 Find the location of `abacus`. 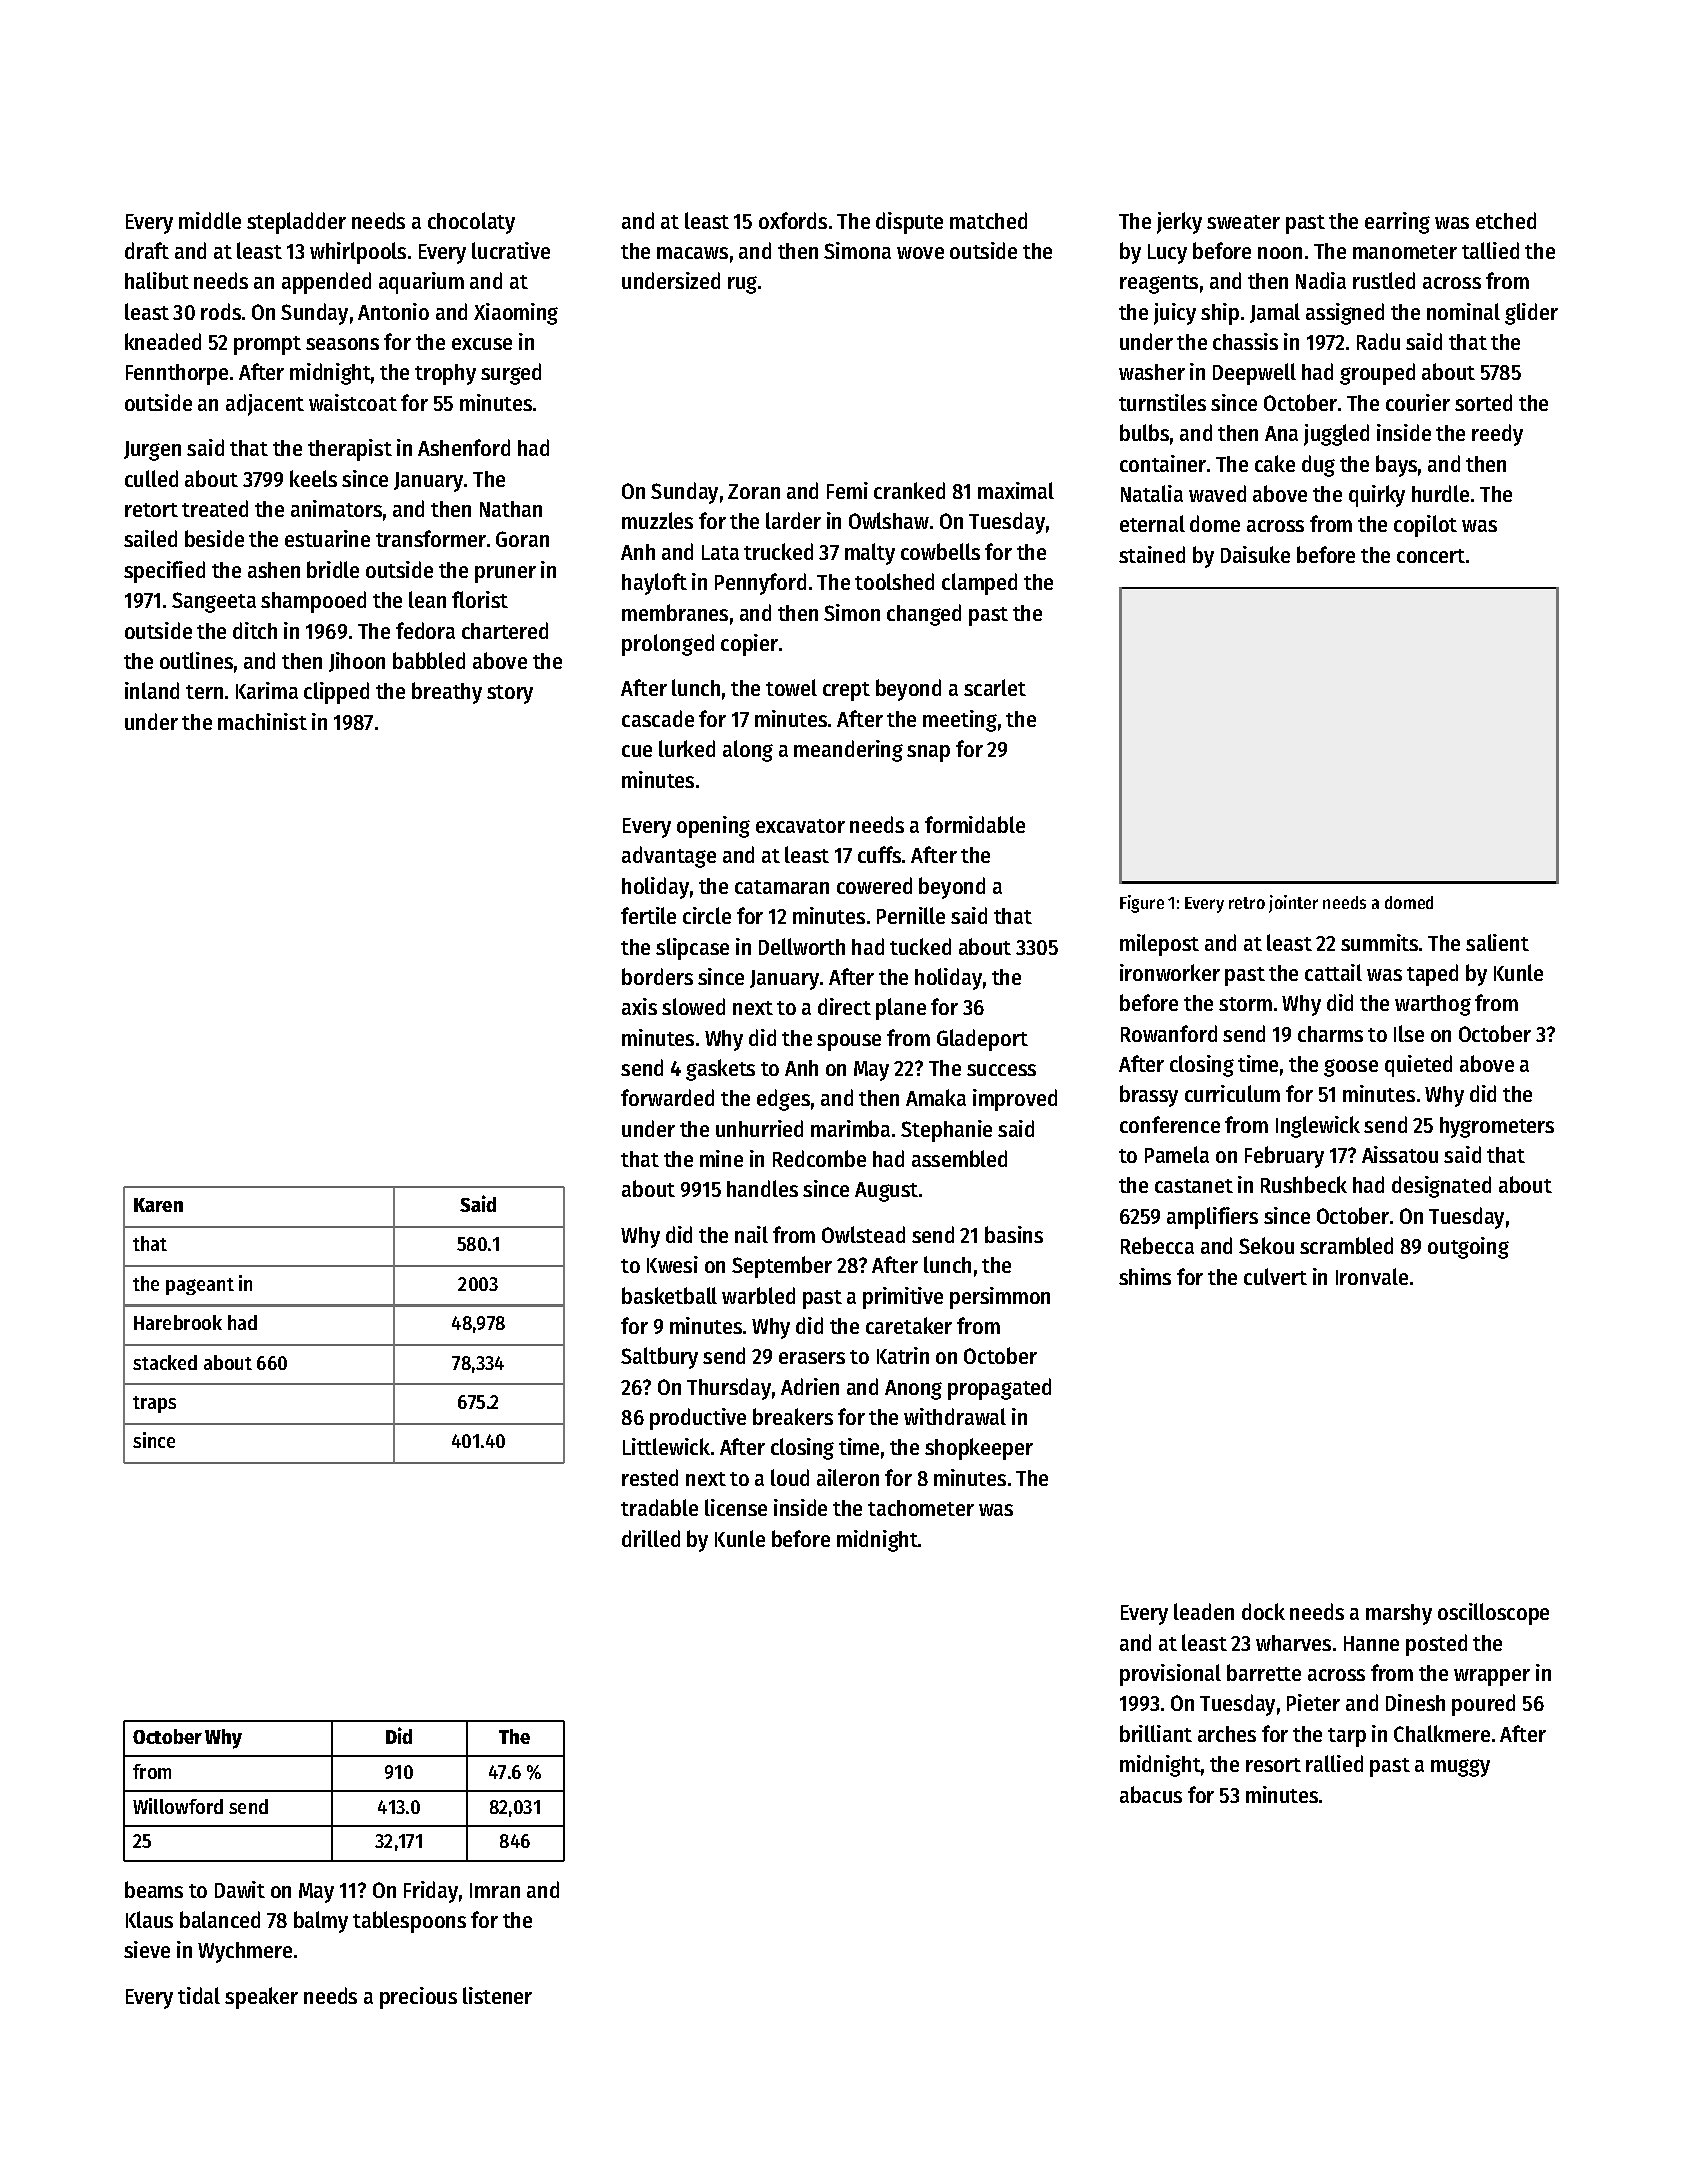

abacus is located at coordinates (1151, 1794).
